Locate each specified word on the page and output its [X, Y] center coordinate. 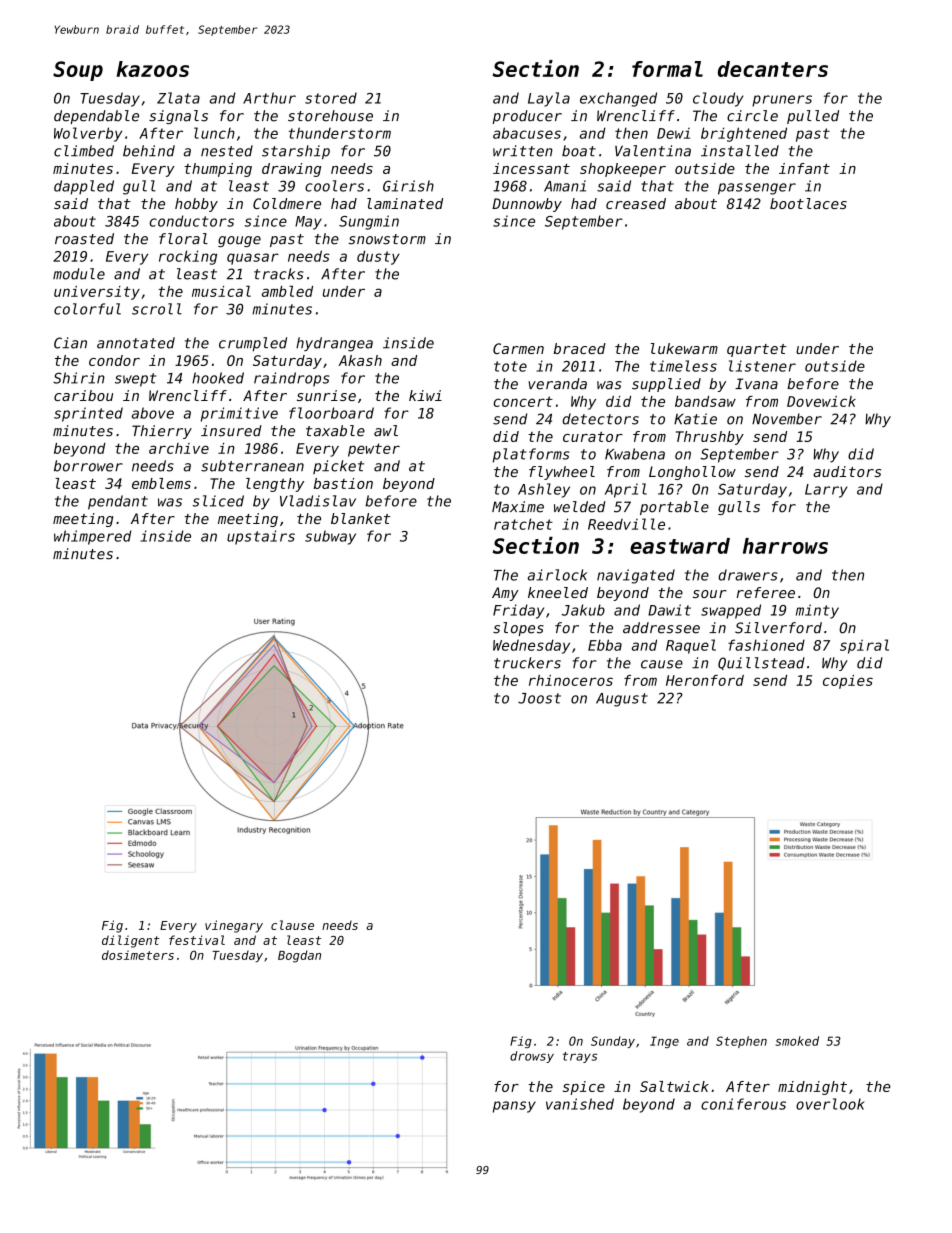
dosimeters [138, 955]
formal [667, 69]
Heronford [705, 680]
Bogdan [299, 956]
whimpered [92, 537]
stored [331, 98]
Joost [539, 698]
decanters [773, 69]
